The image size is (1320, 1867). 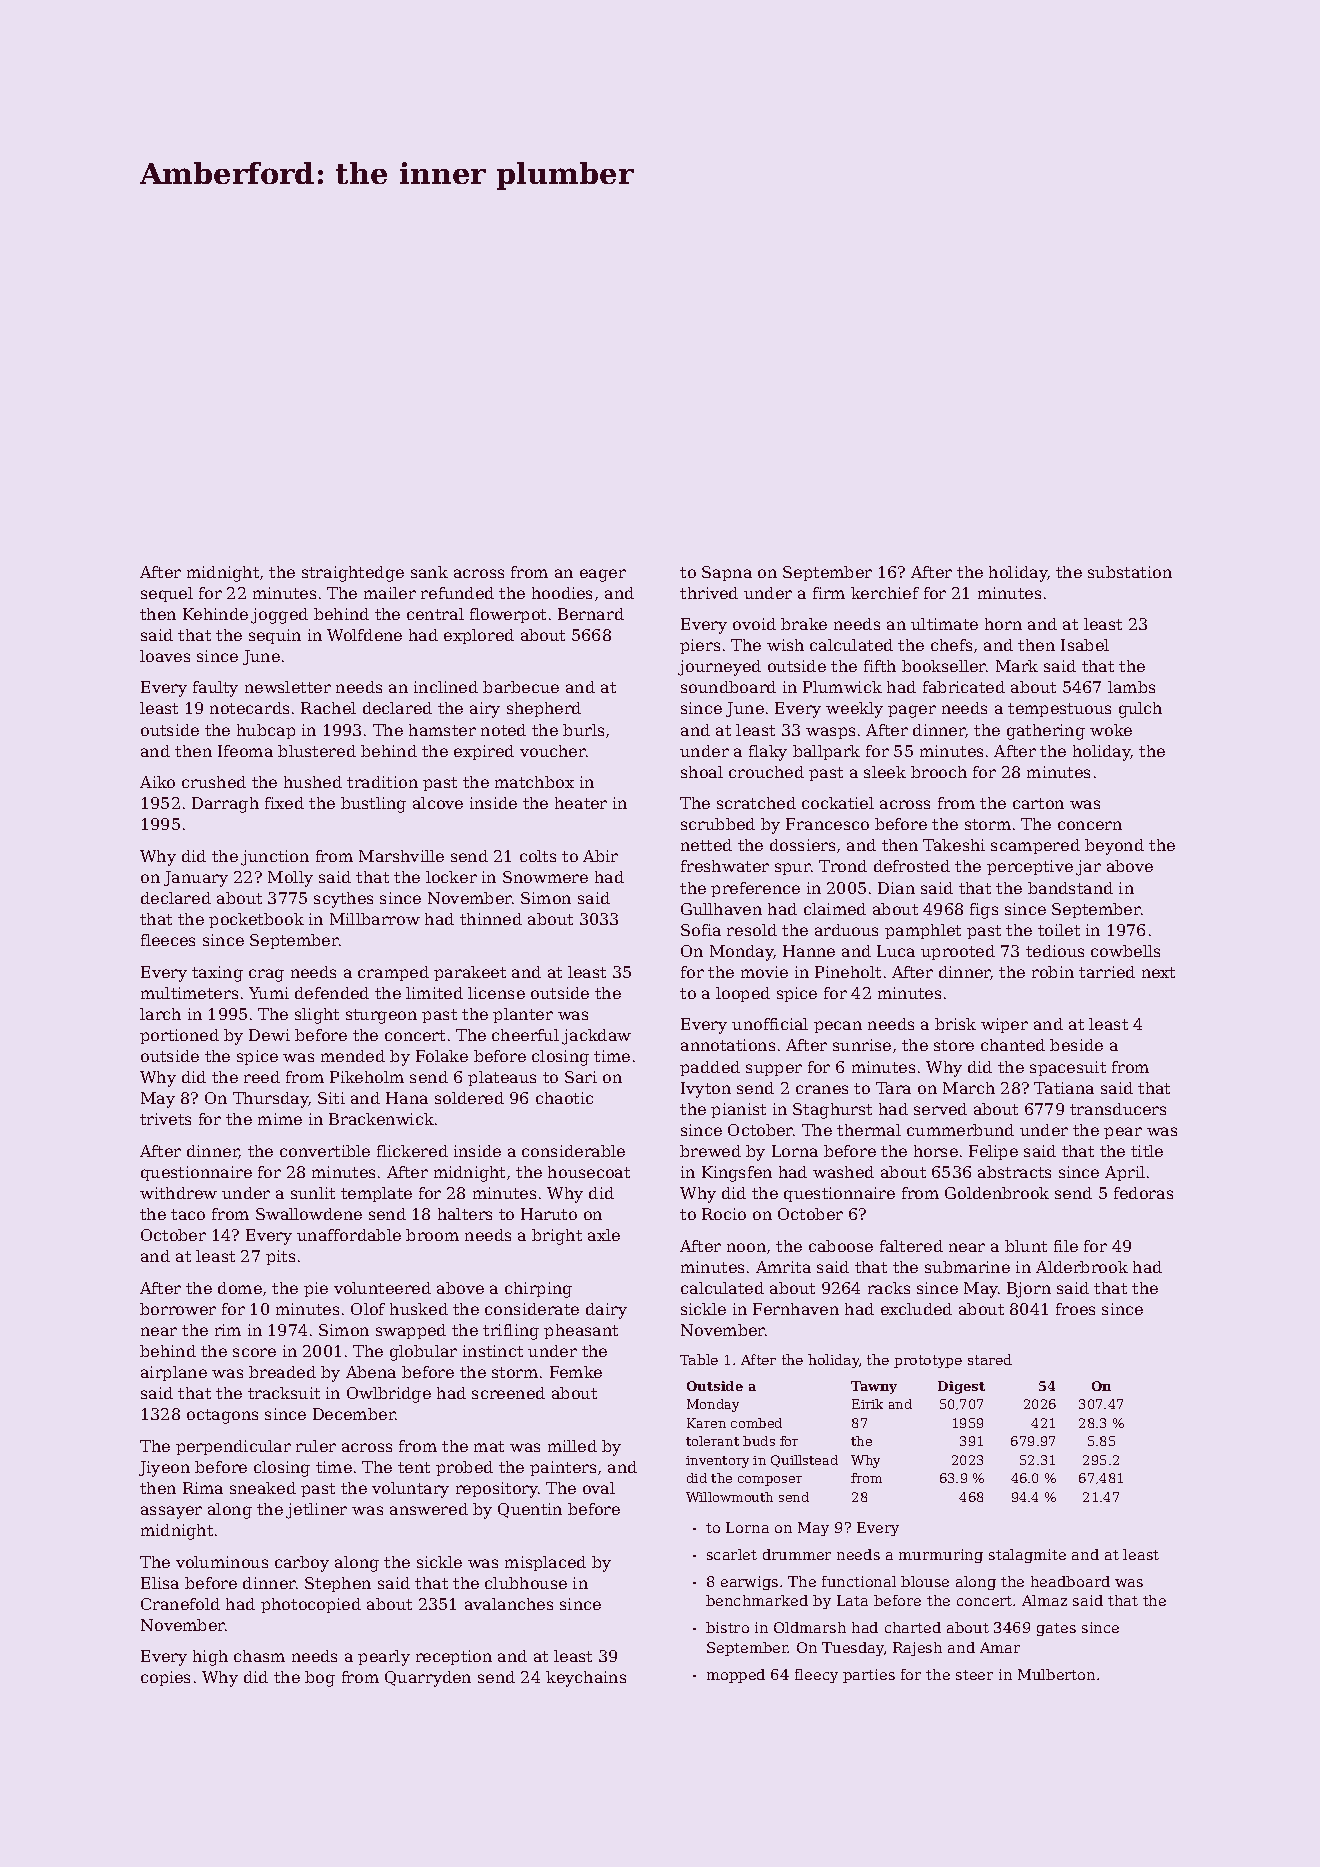 What do you see at coordinates (810, 1627) in the image?
I see `Oldmarsh` at bounding box center [810, 1627].
